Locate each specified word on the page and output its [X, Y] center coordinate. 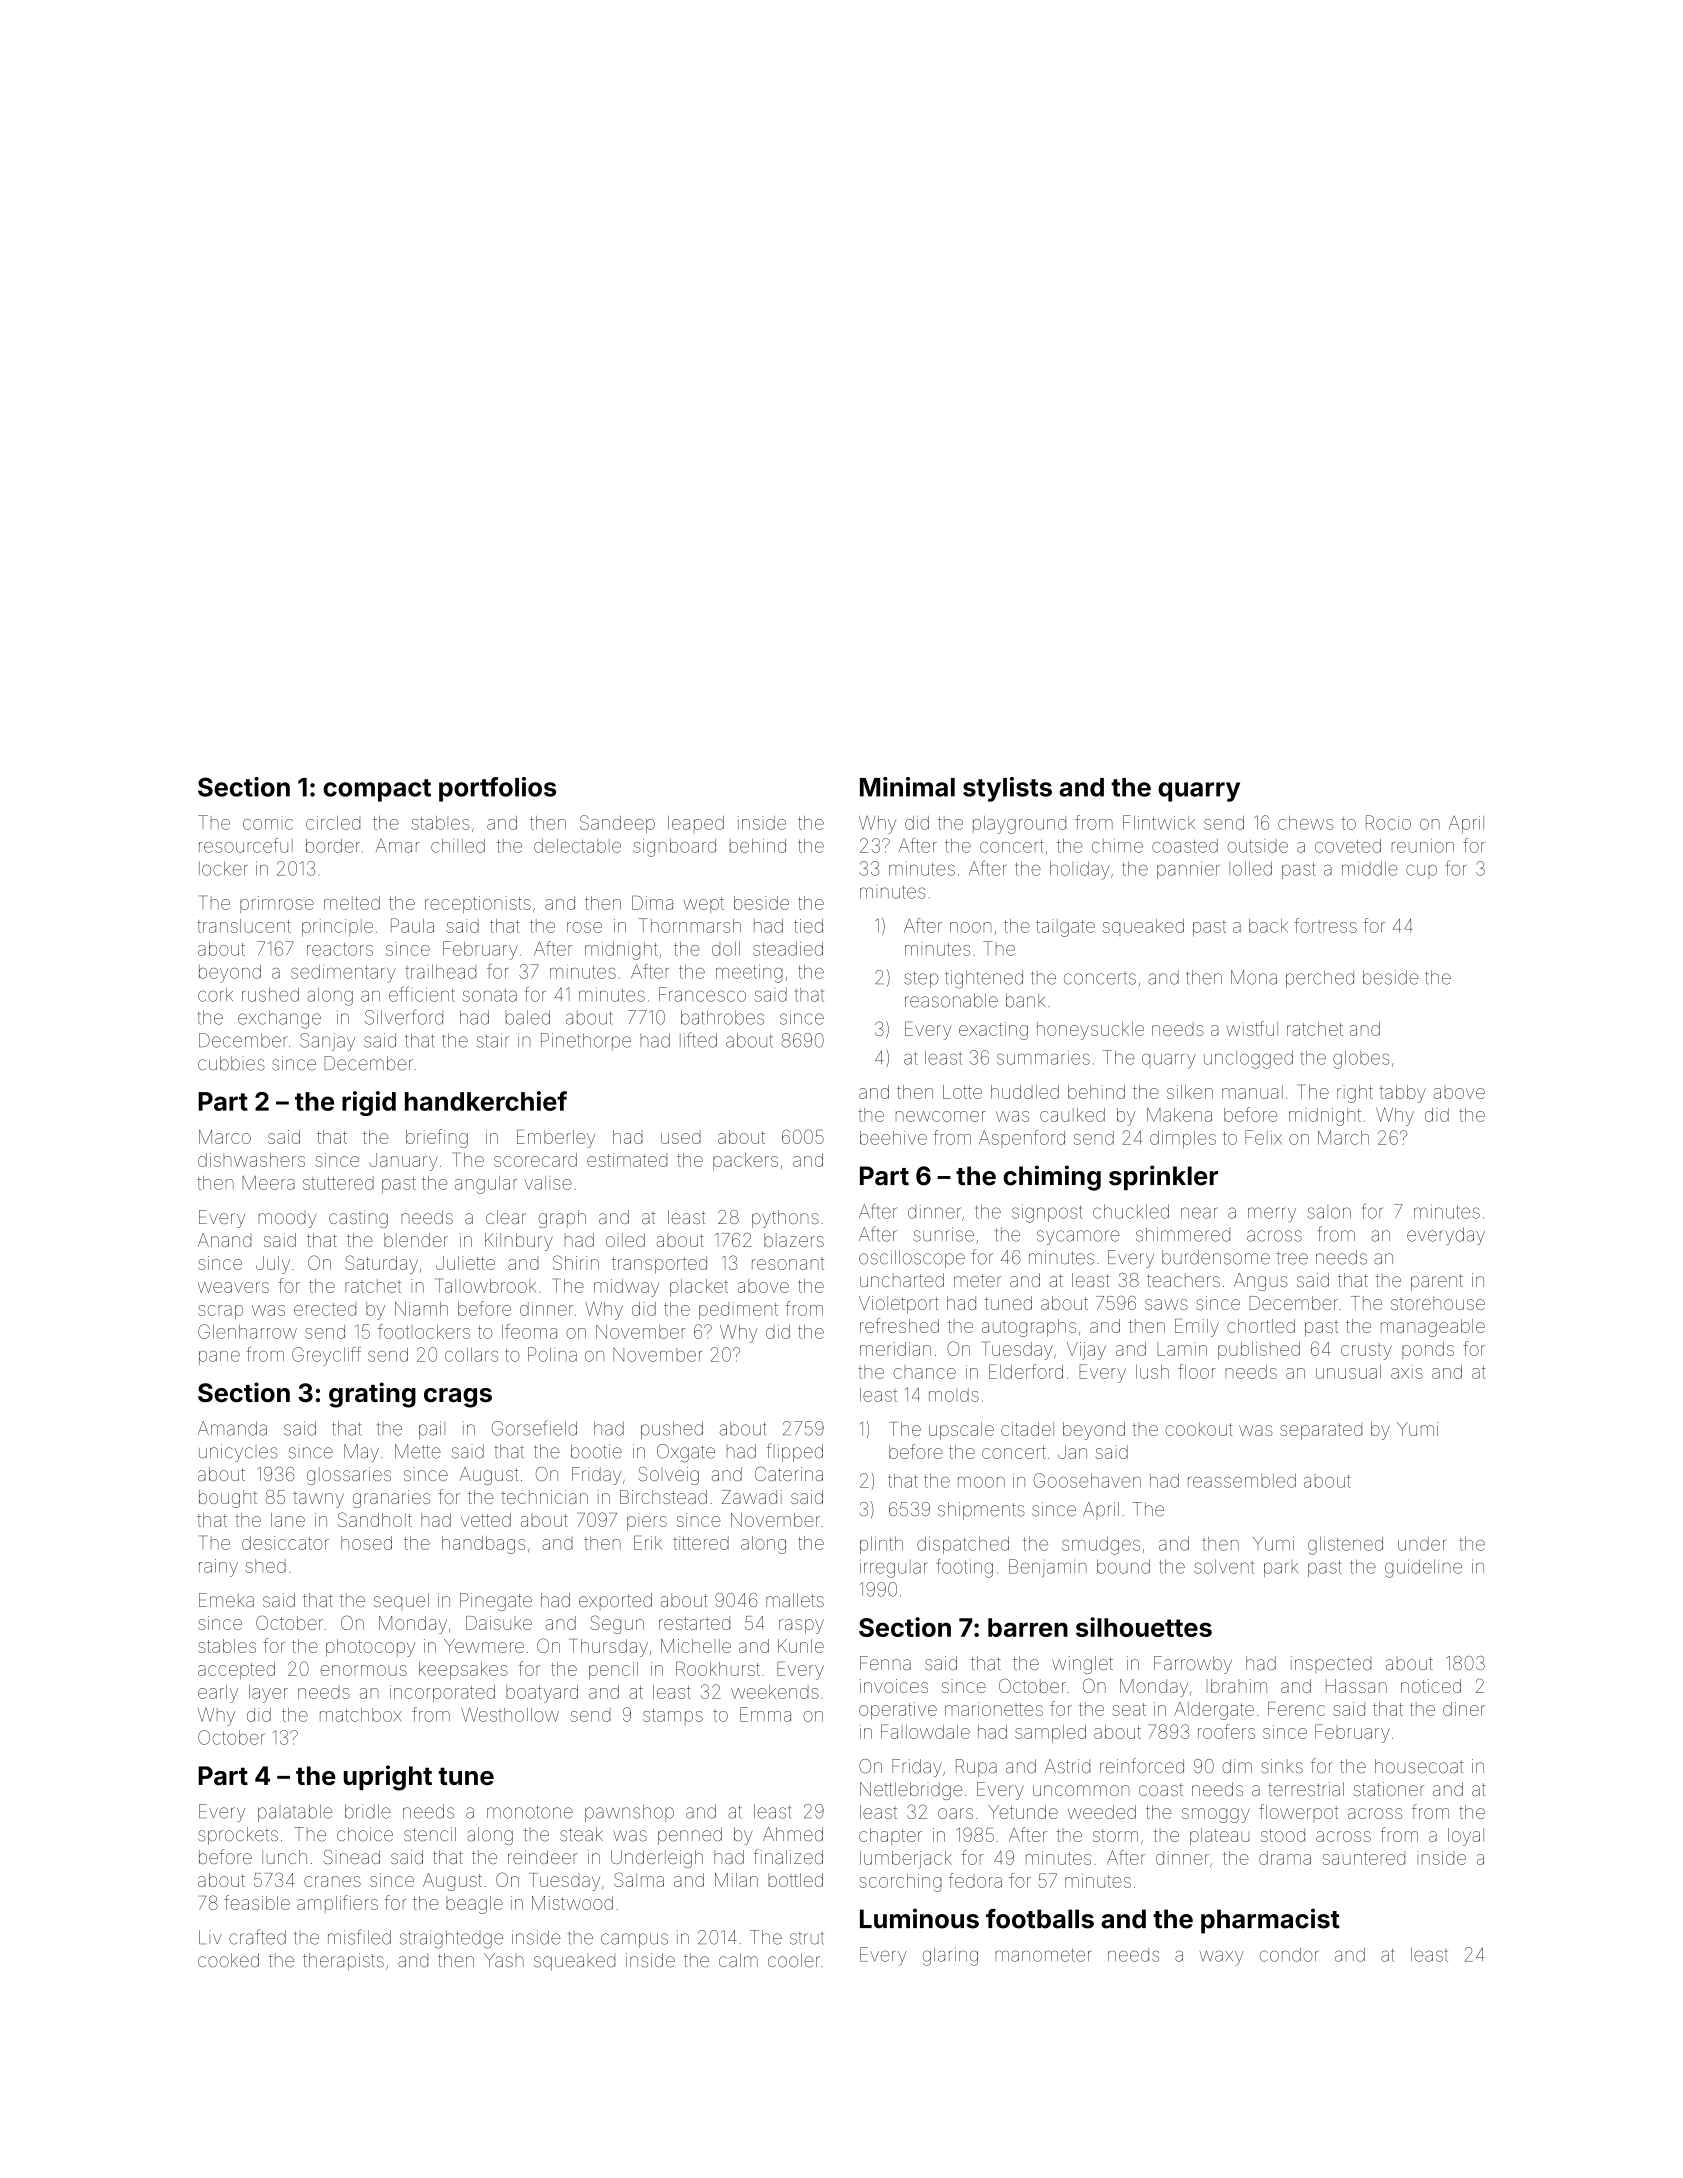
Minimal [907, 787]
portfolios [497, 789]
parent [1437, 1282]
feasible [257, 1902]
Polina [552, 1354]
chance [925, 1372]
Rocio [1388, 822]
